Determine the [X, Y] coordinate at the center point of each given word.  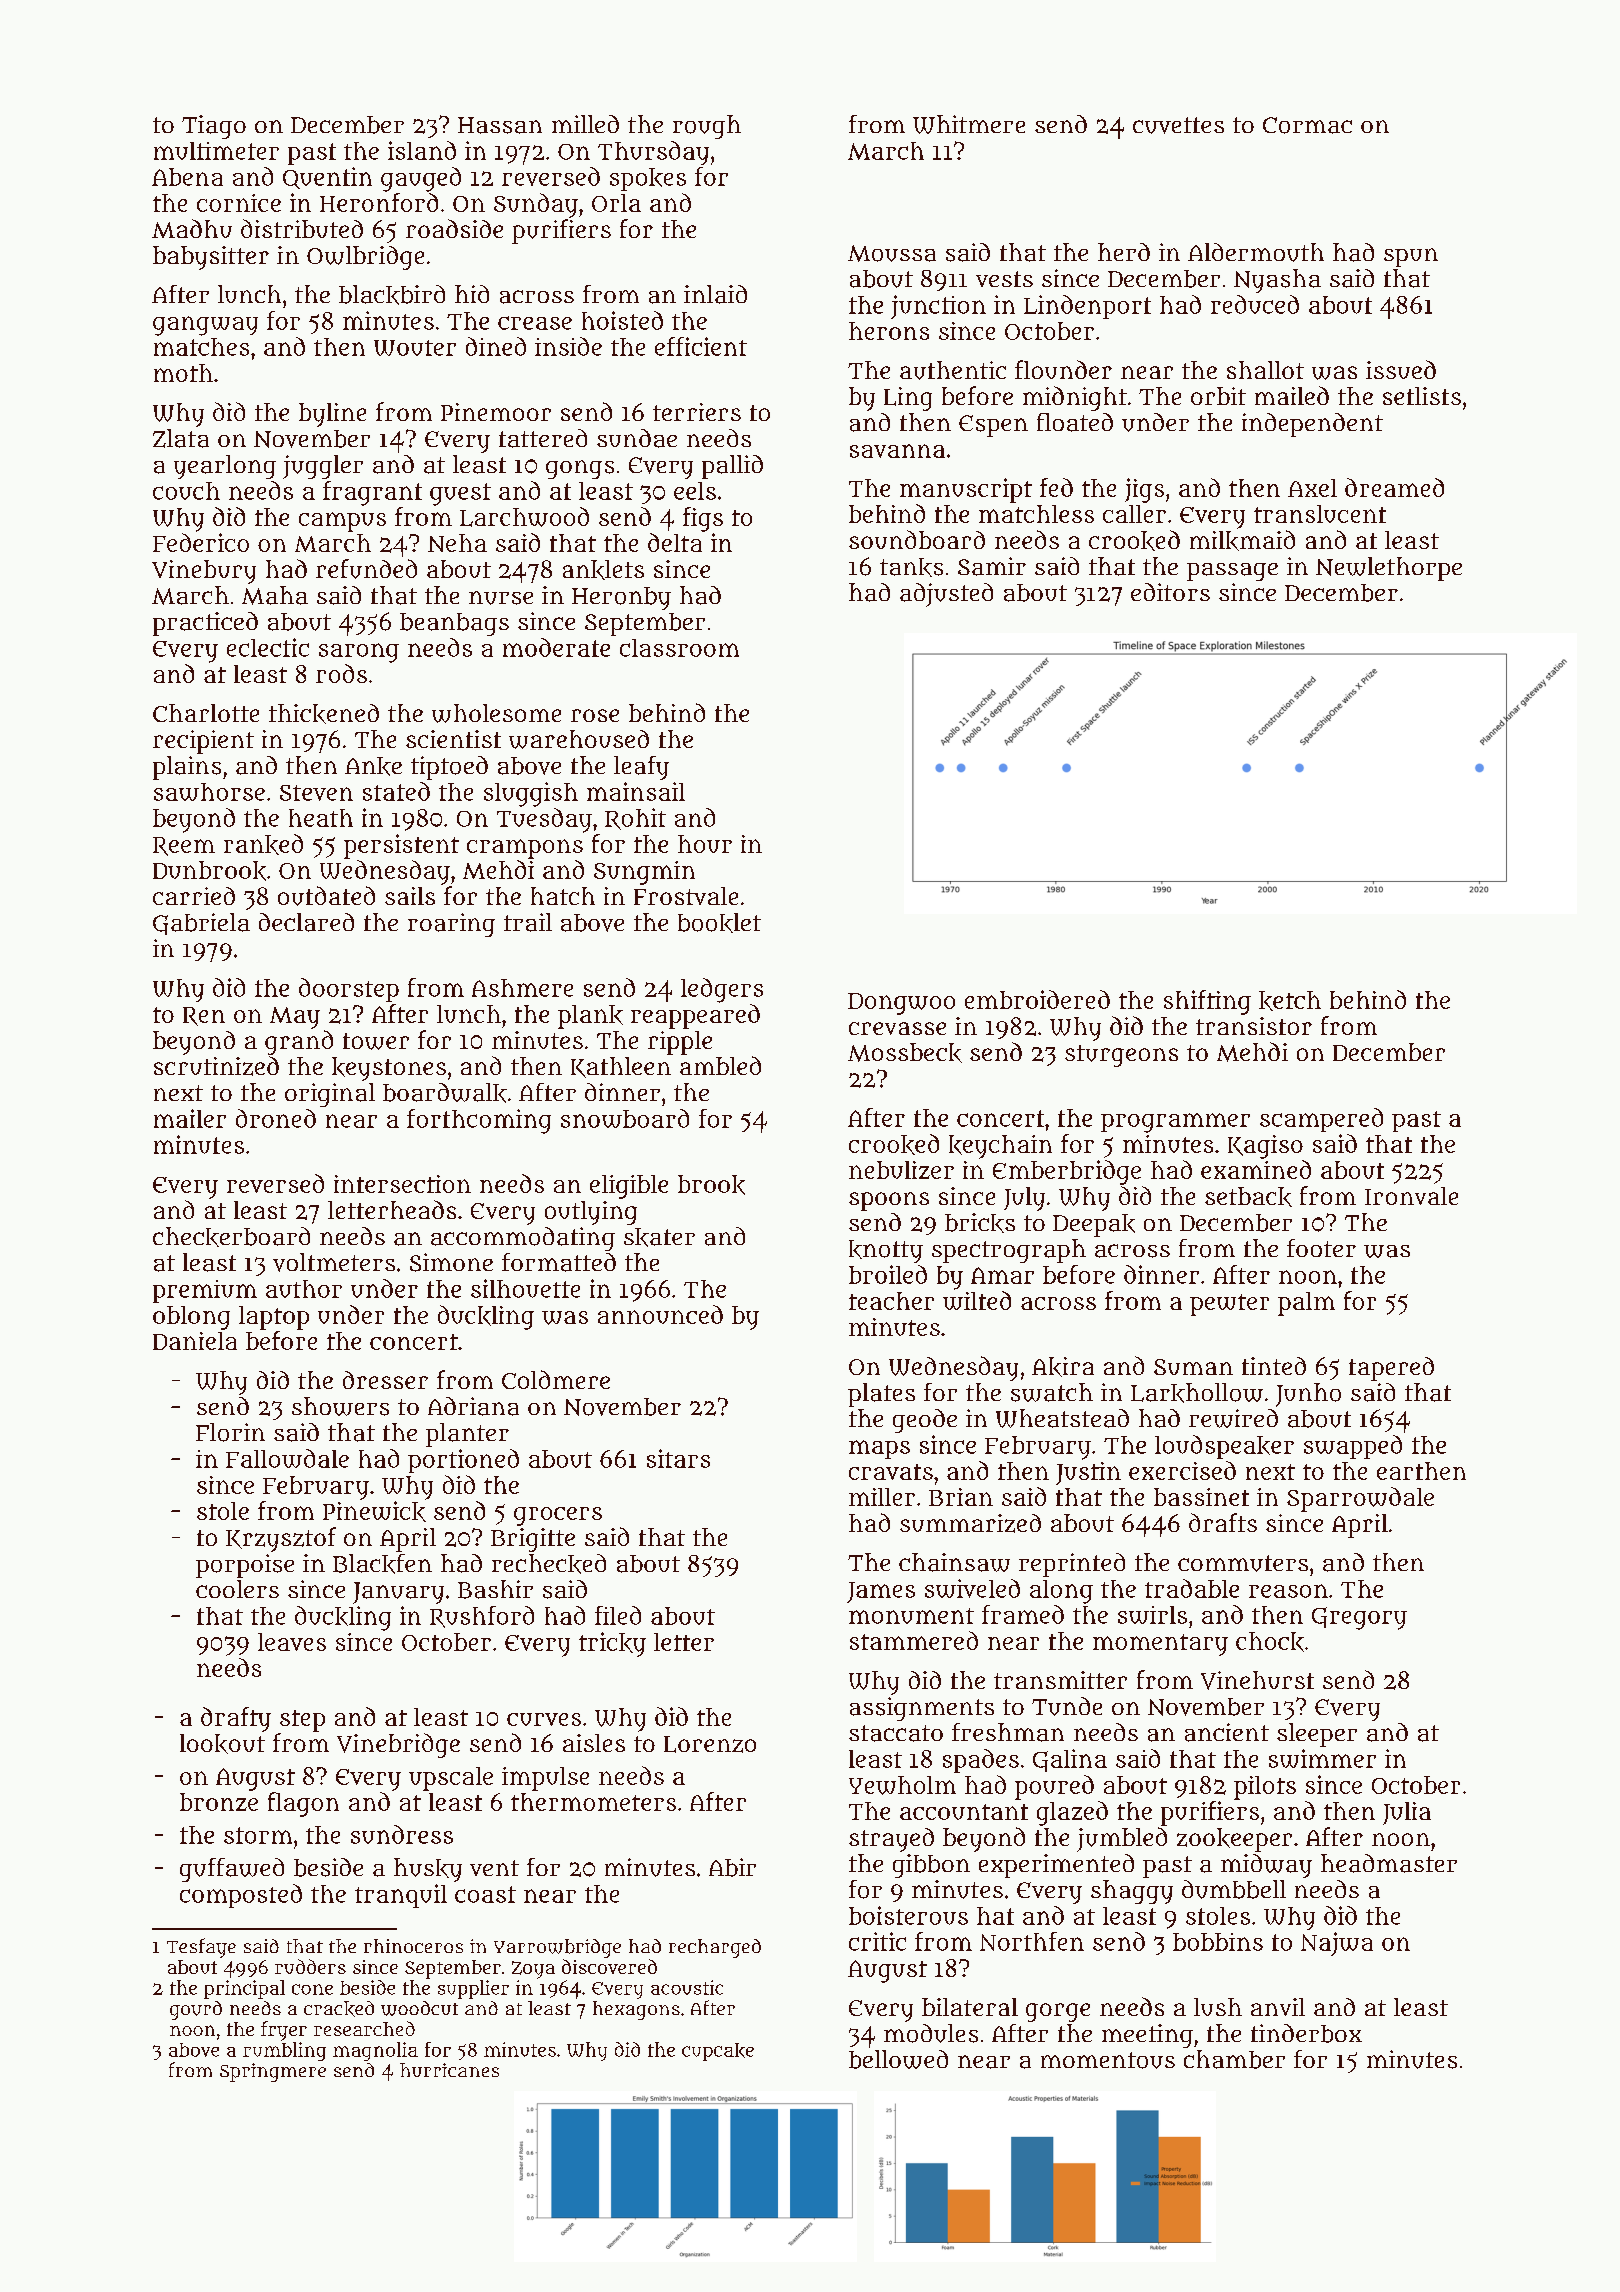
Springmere [273, 2072]
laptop [274, 1318]
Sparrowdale [1360, 1499]
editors [1170, 592]
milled [585, 124]
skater [659, 1237]
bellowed [898, 2059]
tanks [911, 567]
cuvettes [1178, 125]
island [422, 150]
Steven [316, 793]
